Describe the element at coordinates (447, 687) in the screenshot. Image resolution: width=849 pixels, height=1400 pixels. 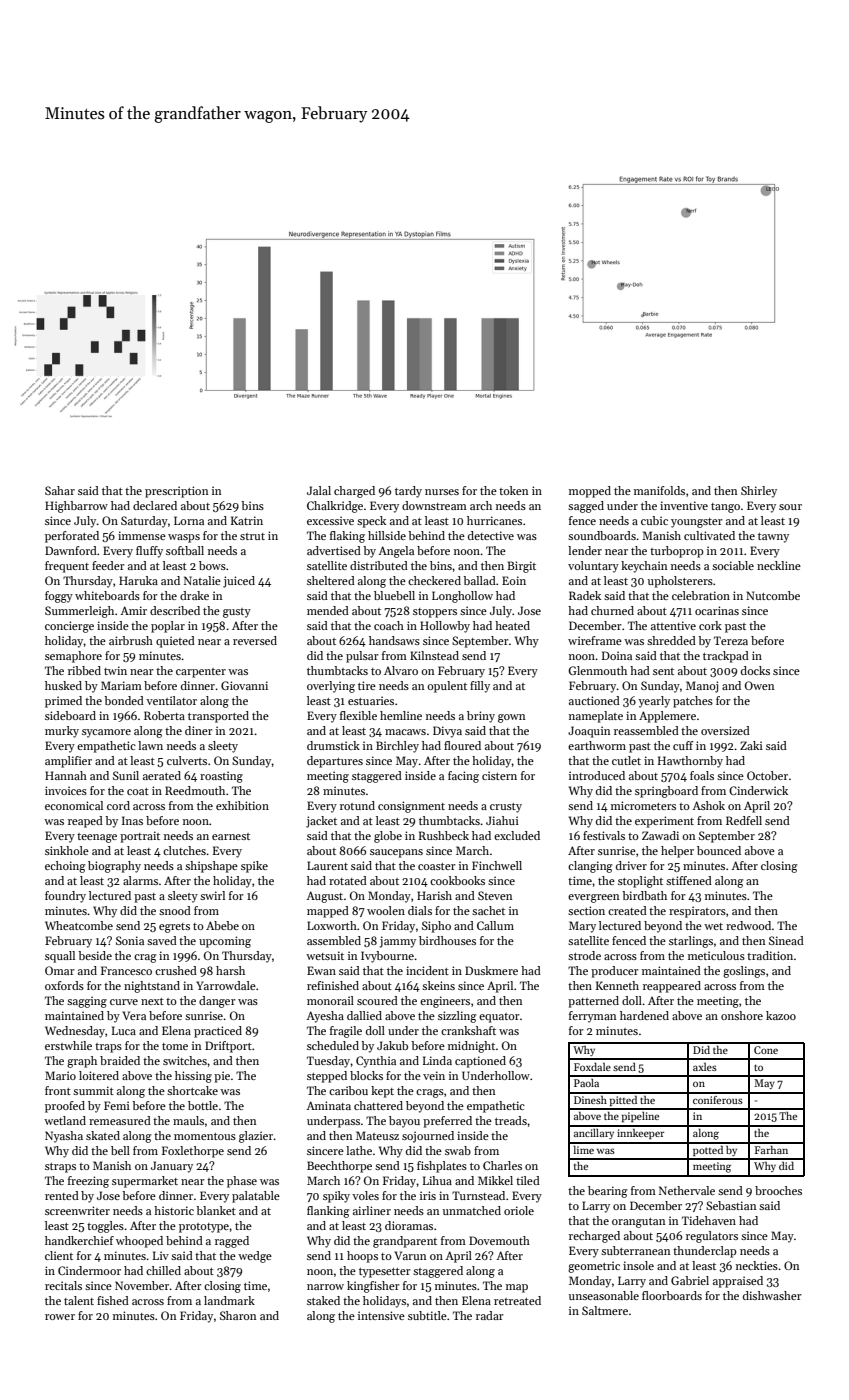
I see `opulent` at that location.
